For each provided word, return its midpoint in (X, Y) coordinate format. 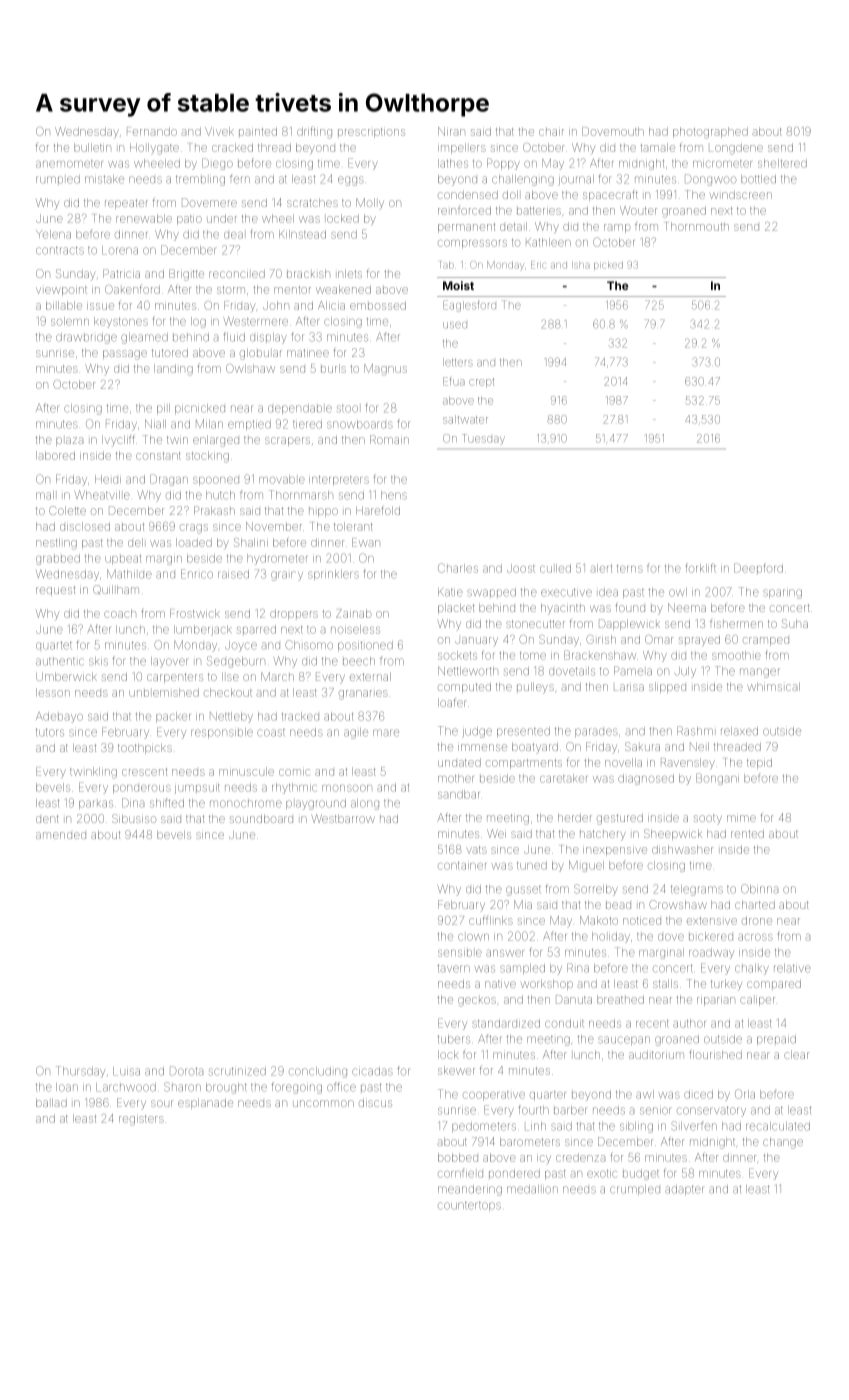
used (455, 325)
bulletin (92, 147)
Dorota (186, 1071)
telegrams (697, 890)
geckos (477, 1002)
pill (163, 409)
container (462, 866)
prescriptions (371, 133)
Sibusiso (134, 818)
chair (551, 132)
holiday (611, 937)
